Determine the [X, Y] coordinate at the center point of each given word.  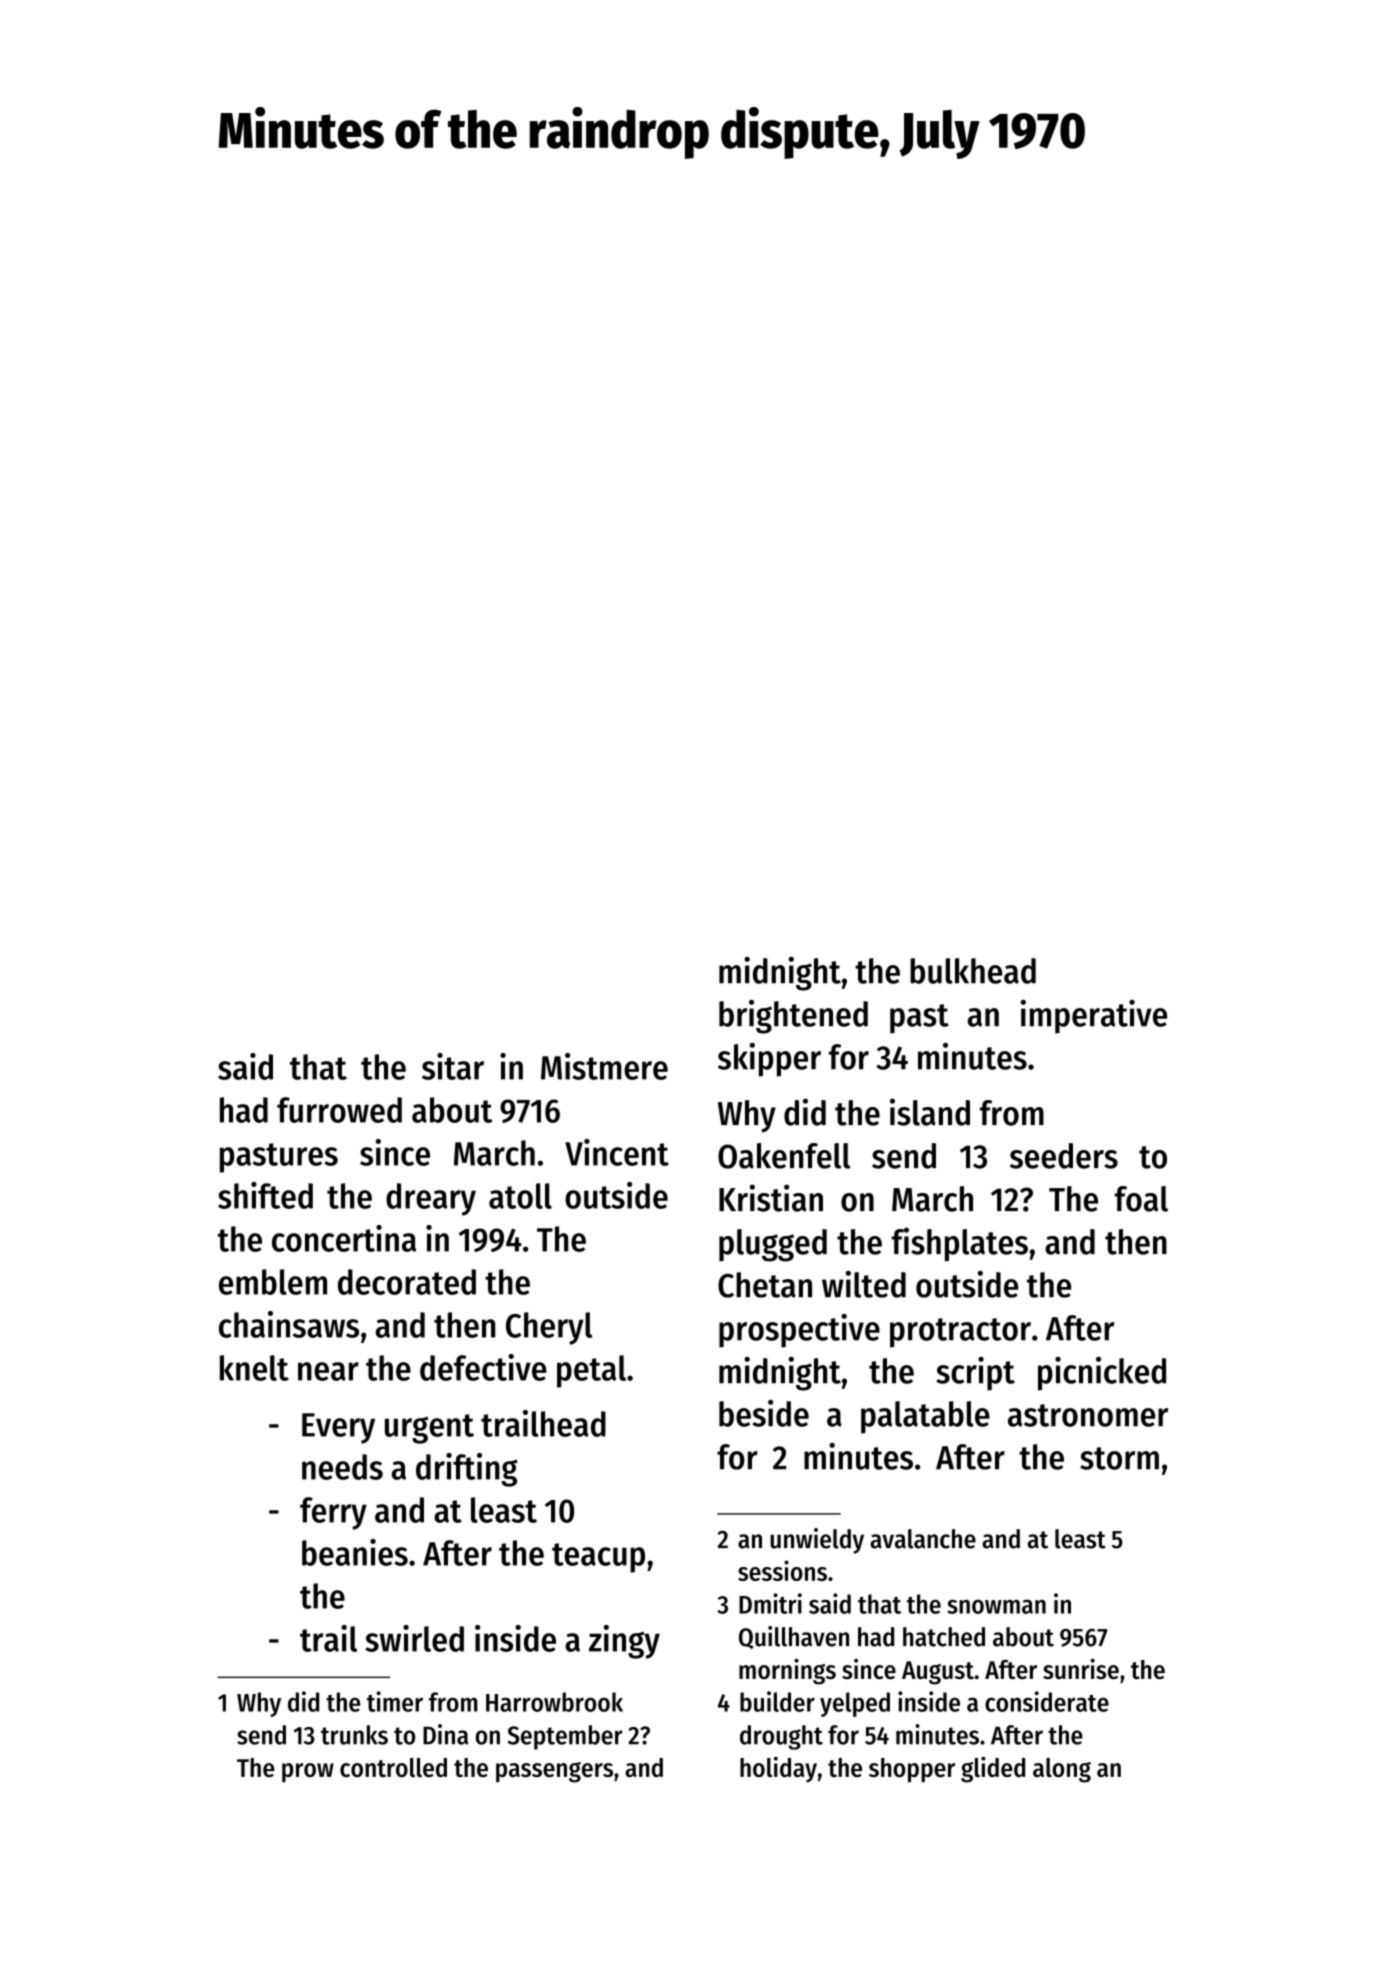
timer [395, 1701]
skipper [769, 1060]
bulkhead [973, 971]
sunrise [1081, 1669]
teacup [598, 1558]
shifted [265, 1195]
